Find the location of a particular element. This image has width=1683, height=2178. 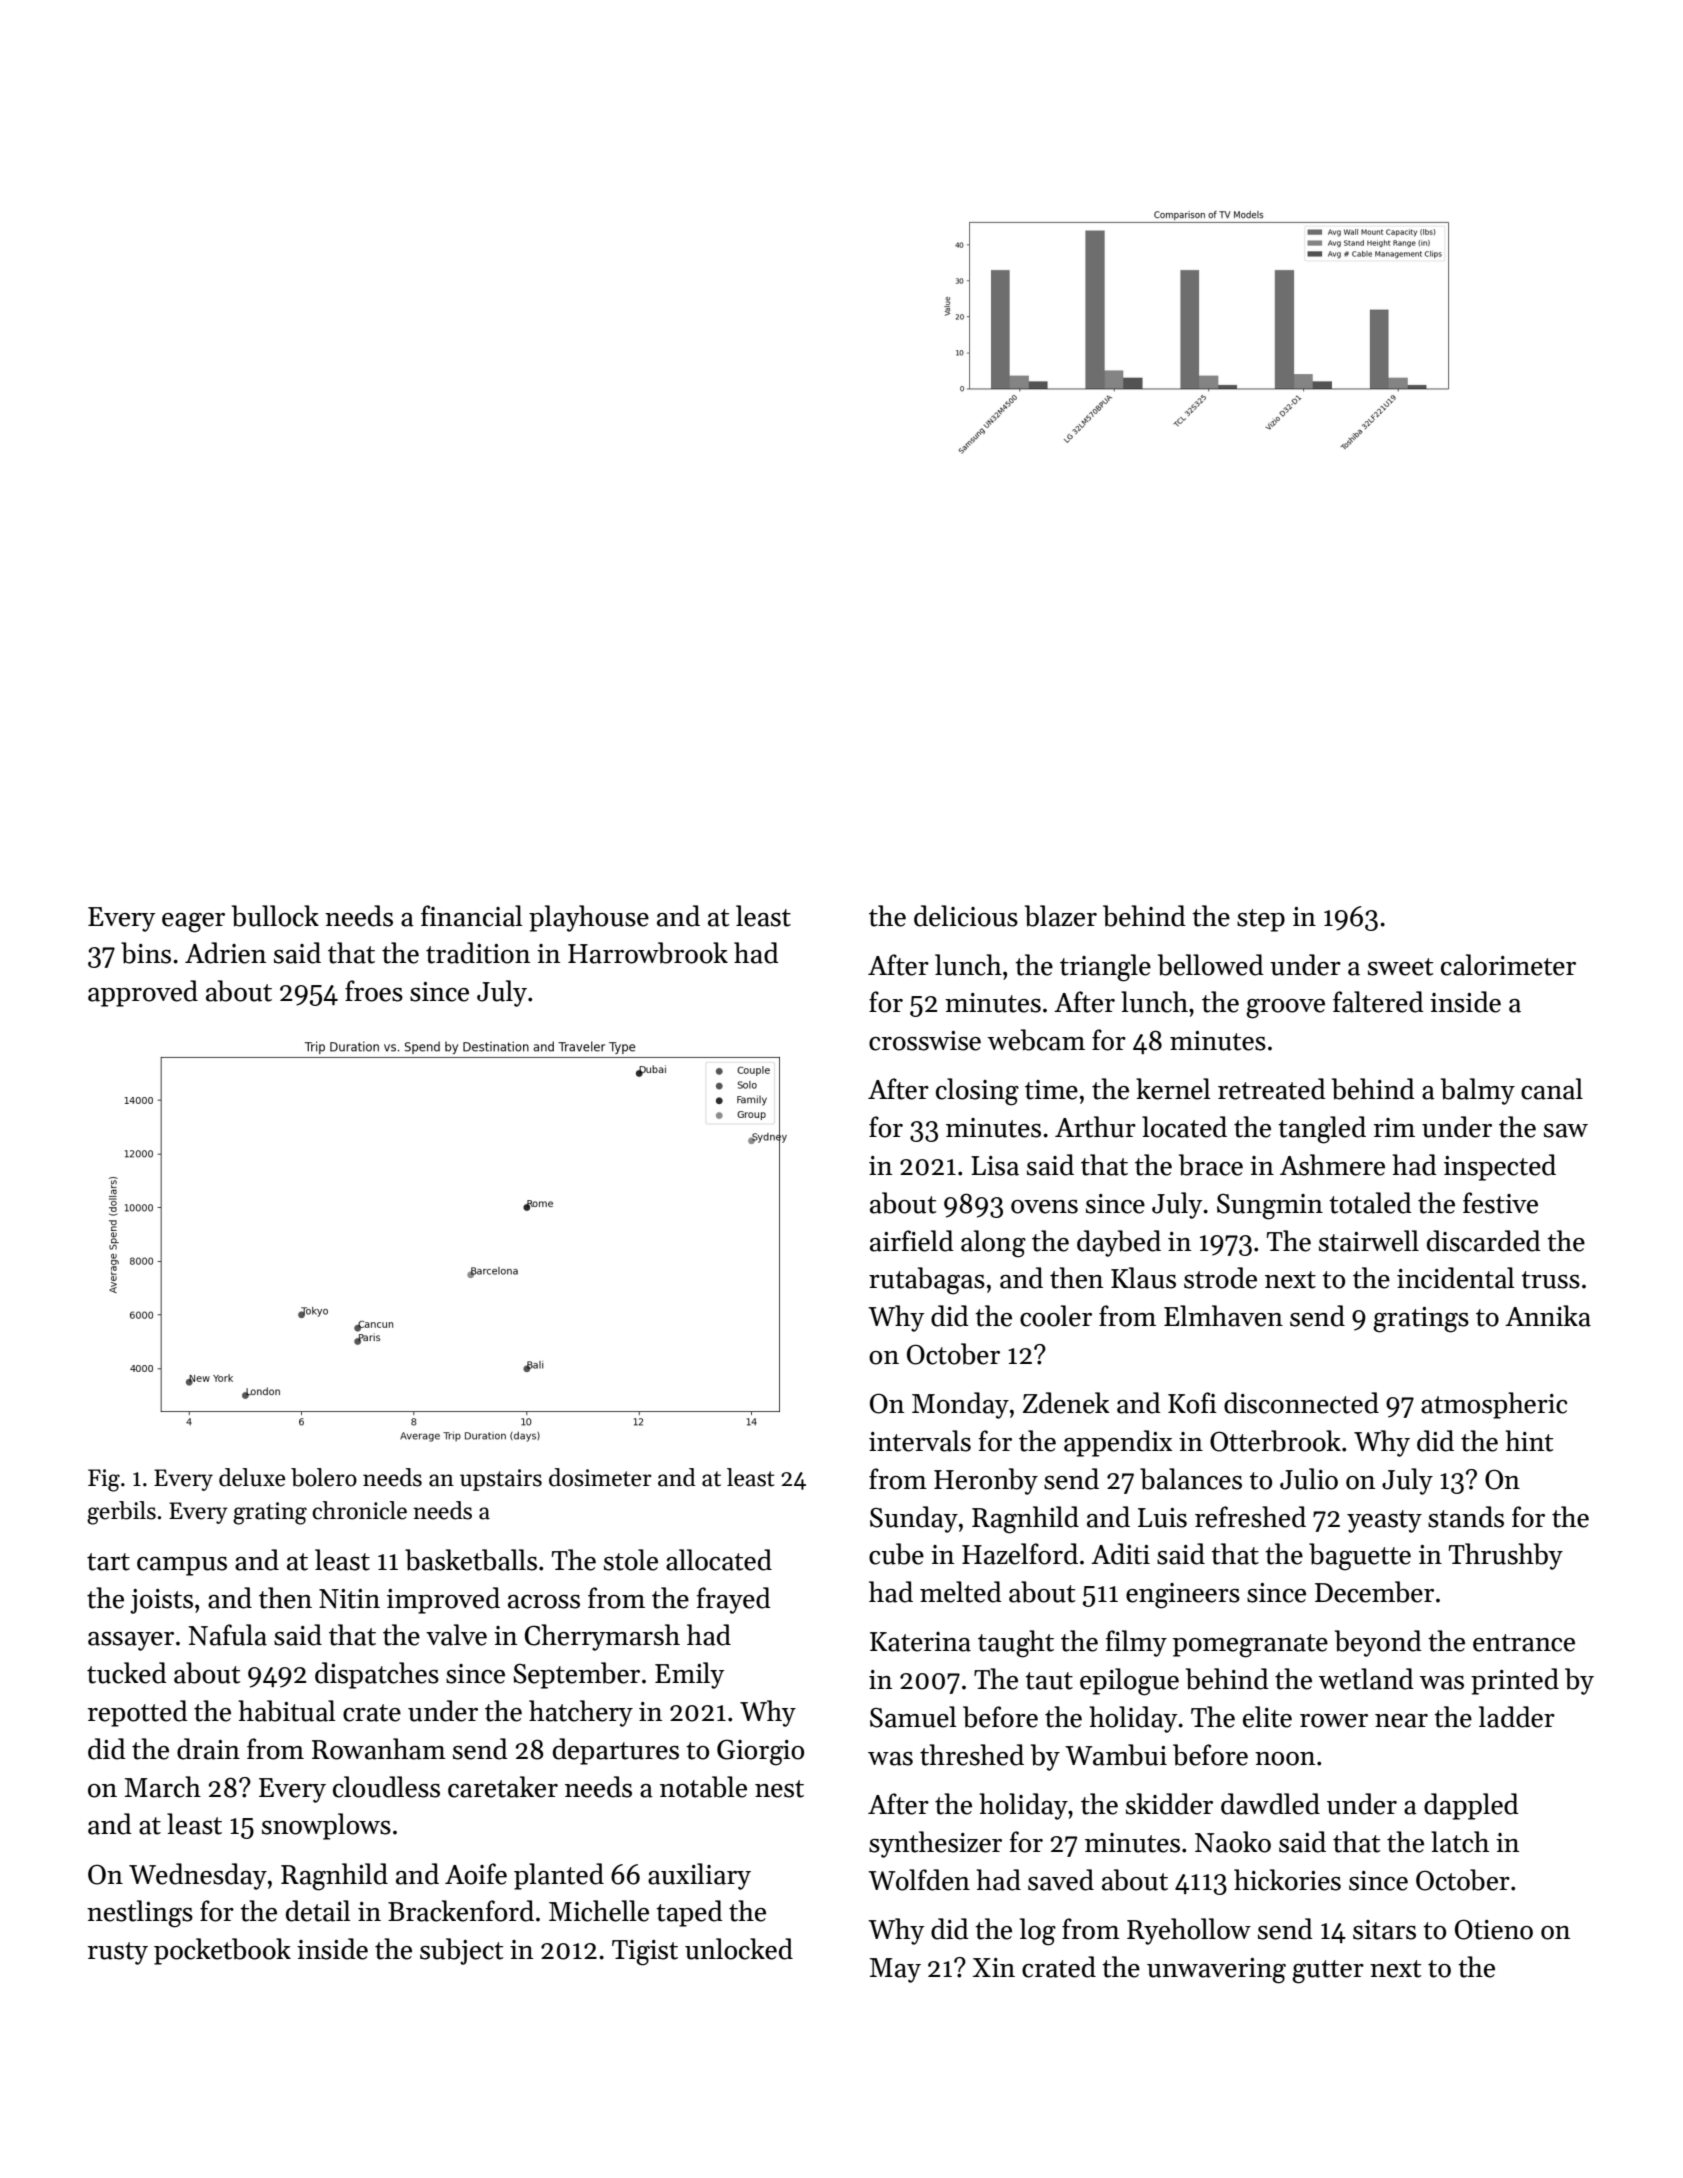

webcam is located at coordinates (1036, 1040).
